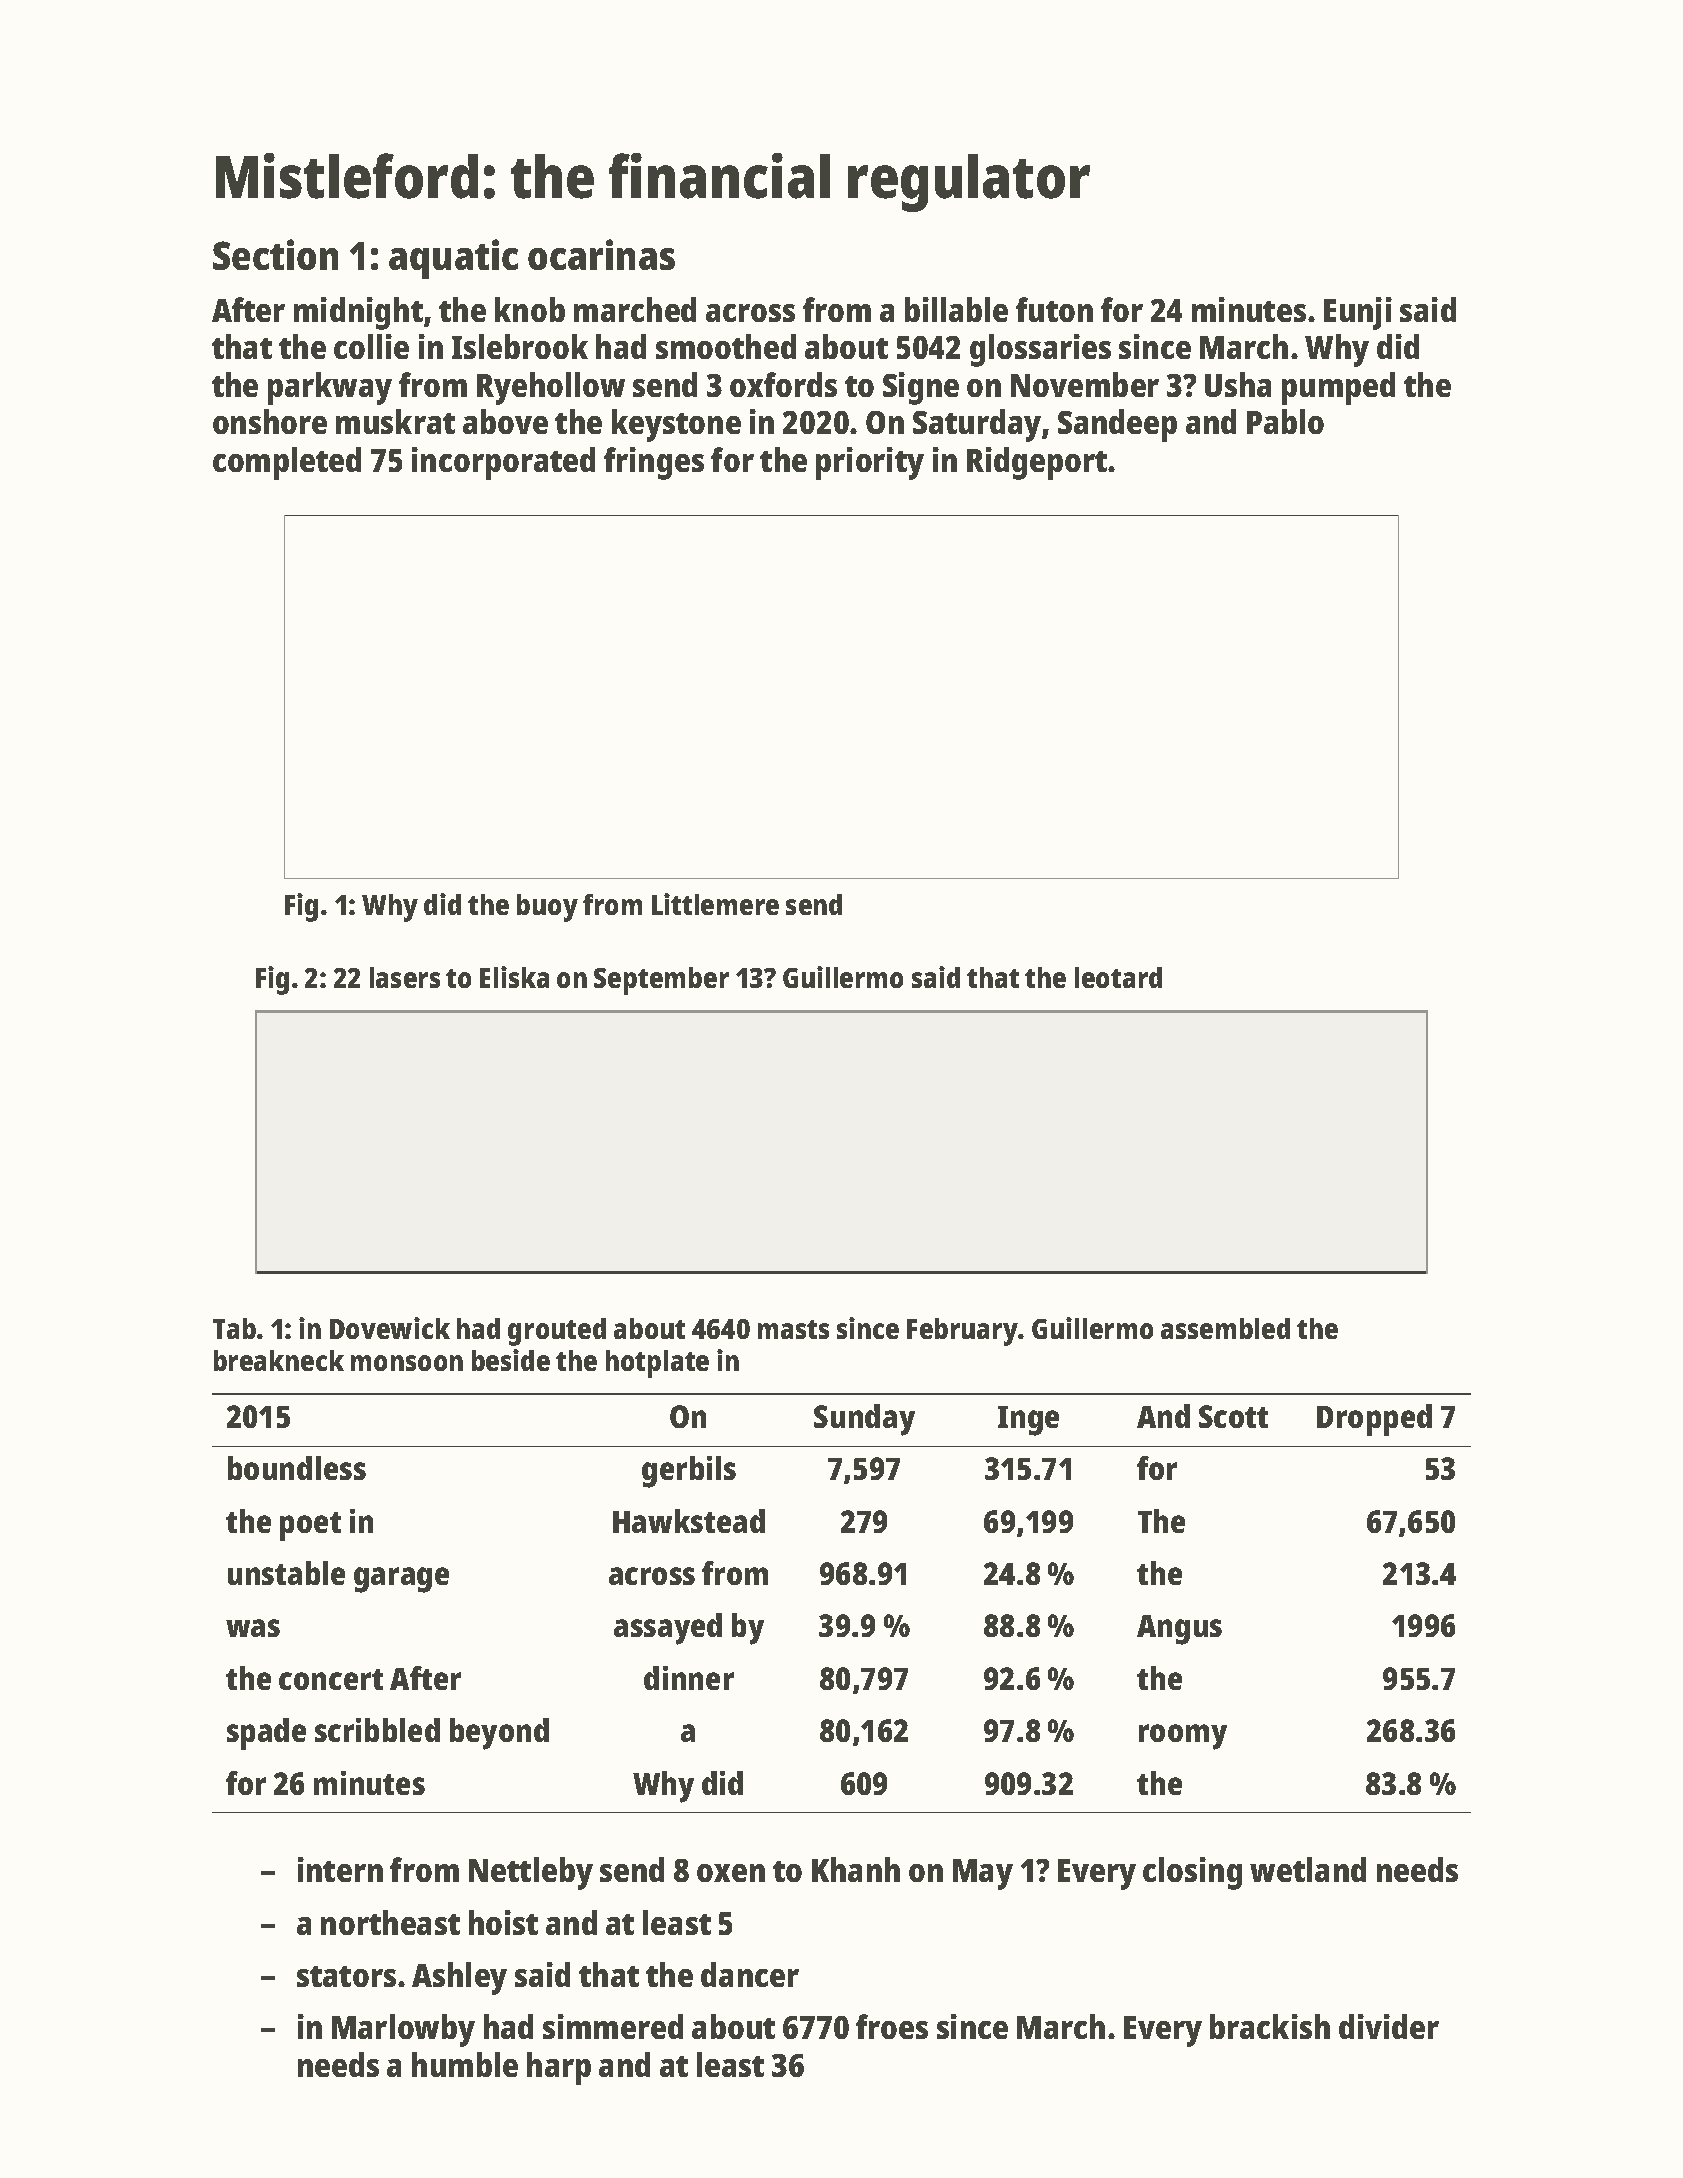  Describe the element at coordinates (1118, 977) in the page. I see `leotard` at that location.
